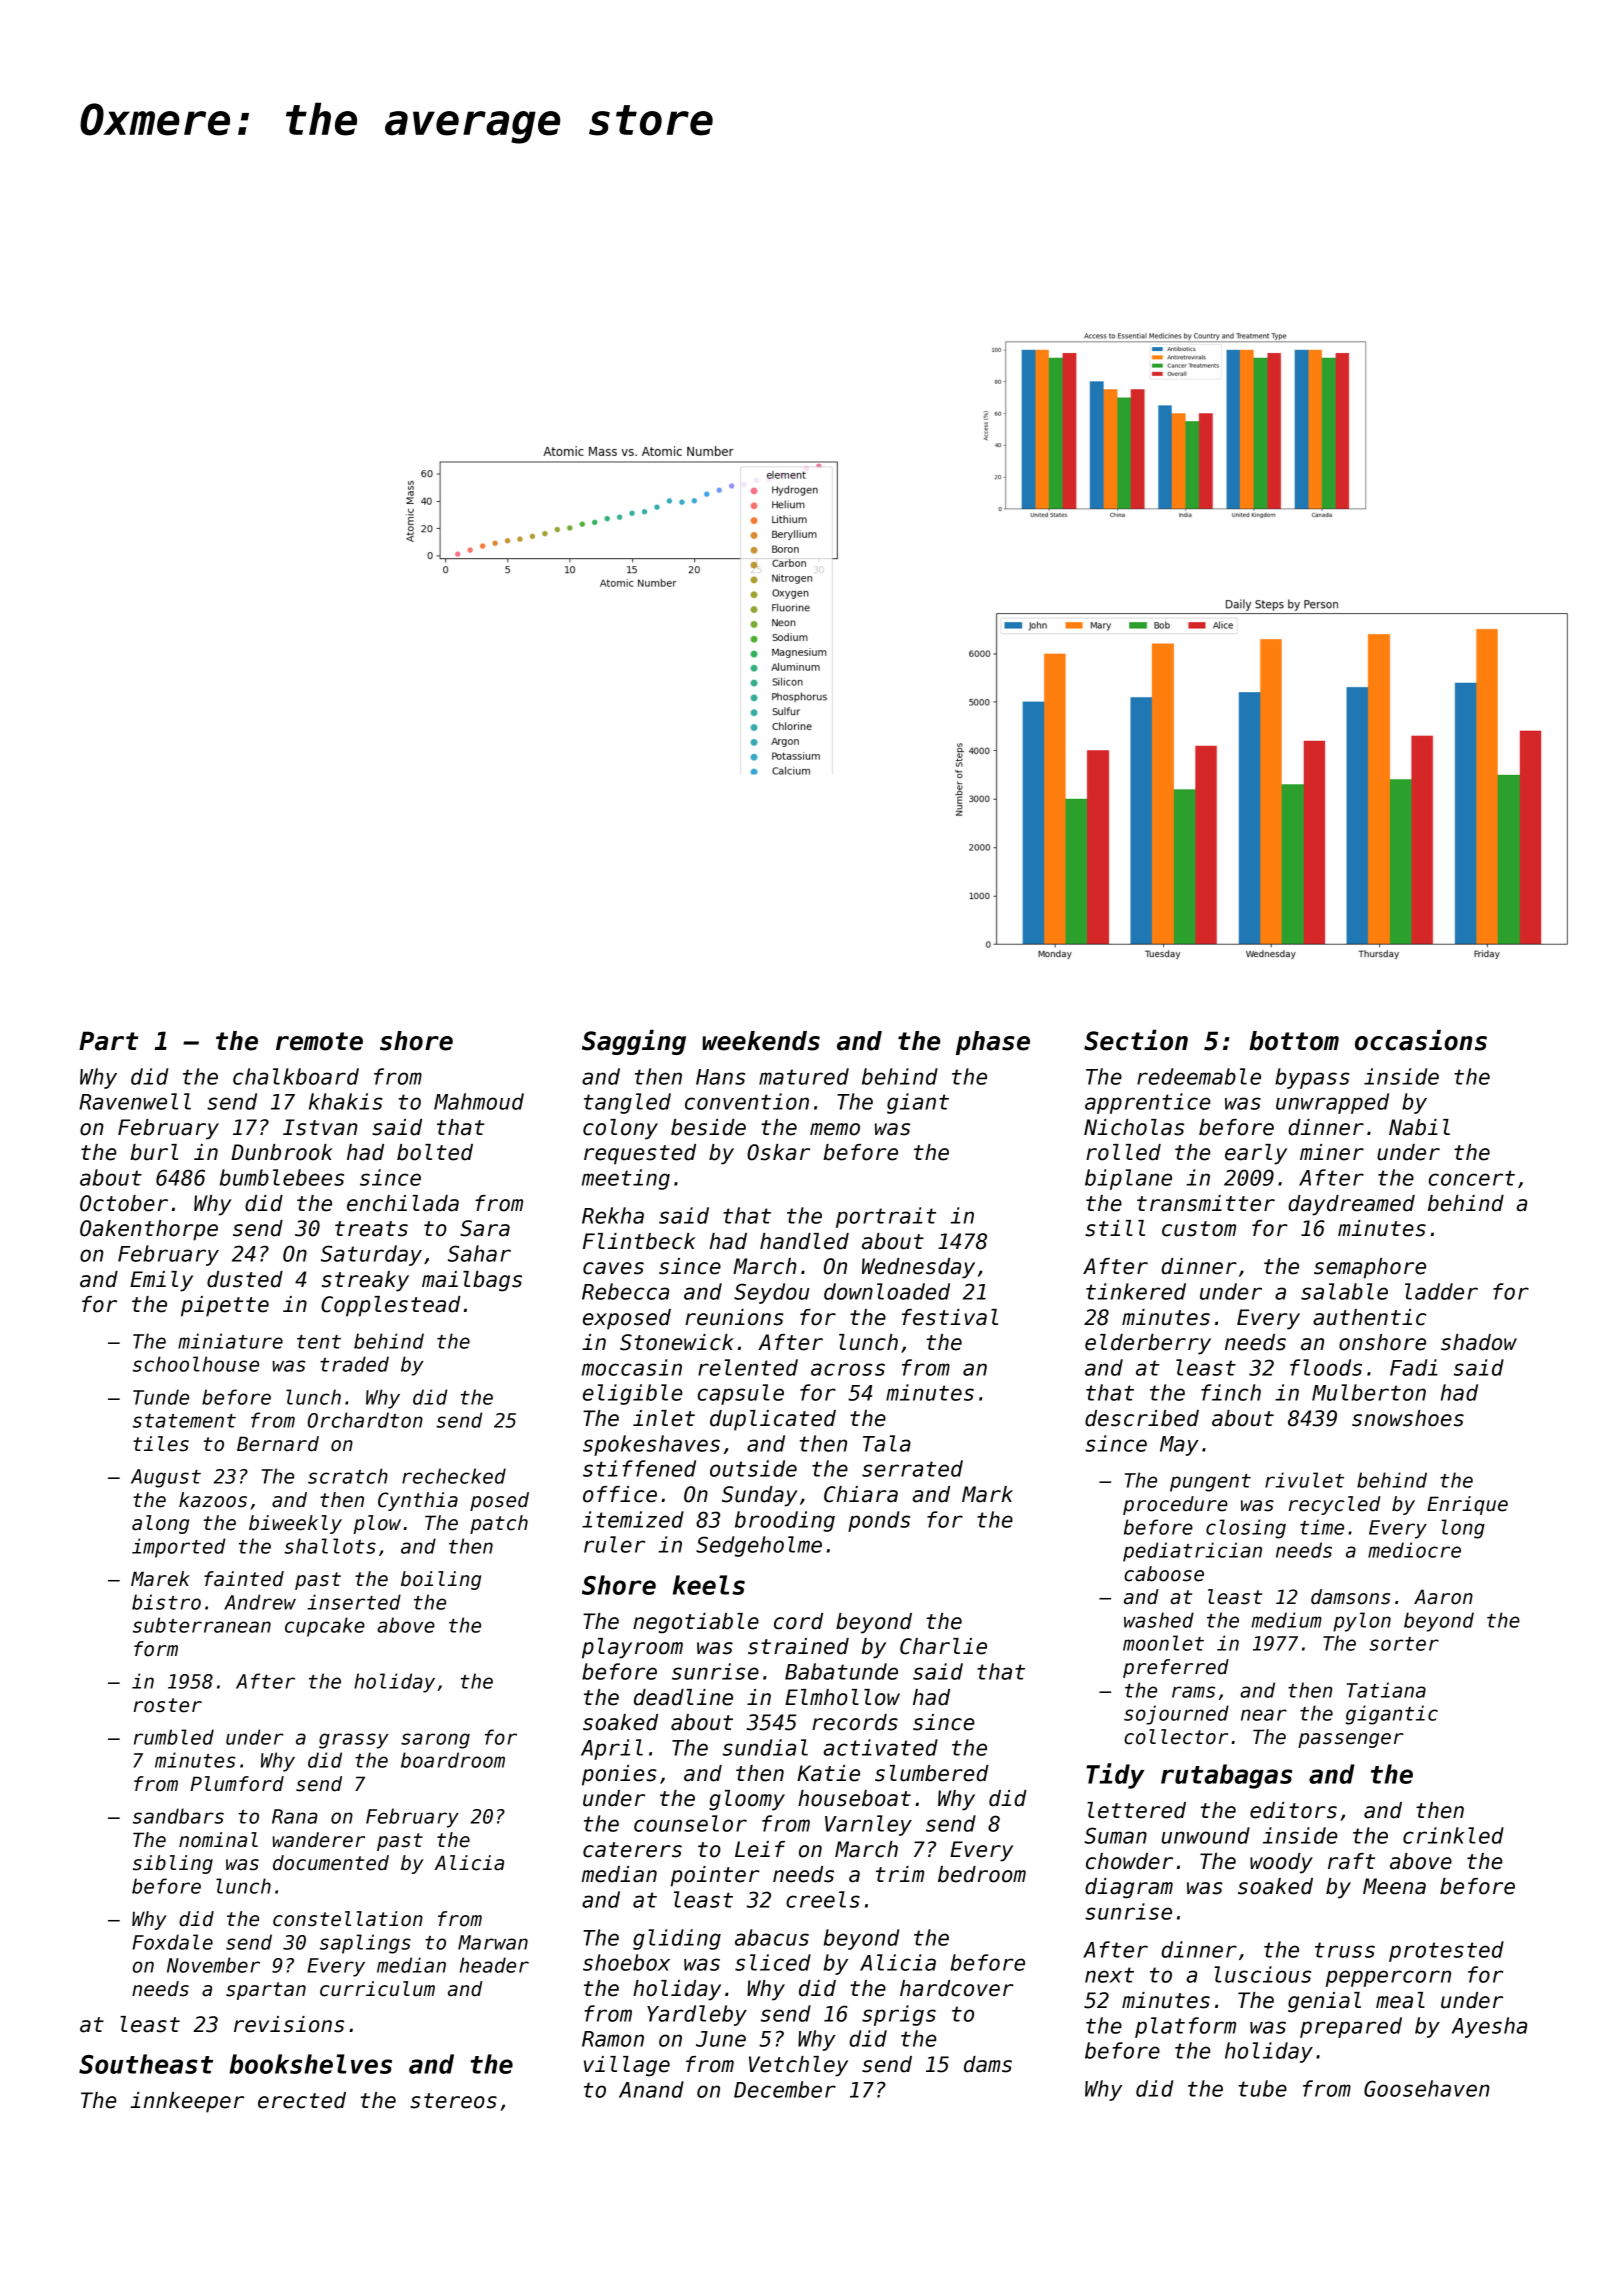  What do you see at coordinates (289, 2024) in the document?
I see `revisions` at bounding box center [289, 2024].
